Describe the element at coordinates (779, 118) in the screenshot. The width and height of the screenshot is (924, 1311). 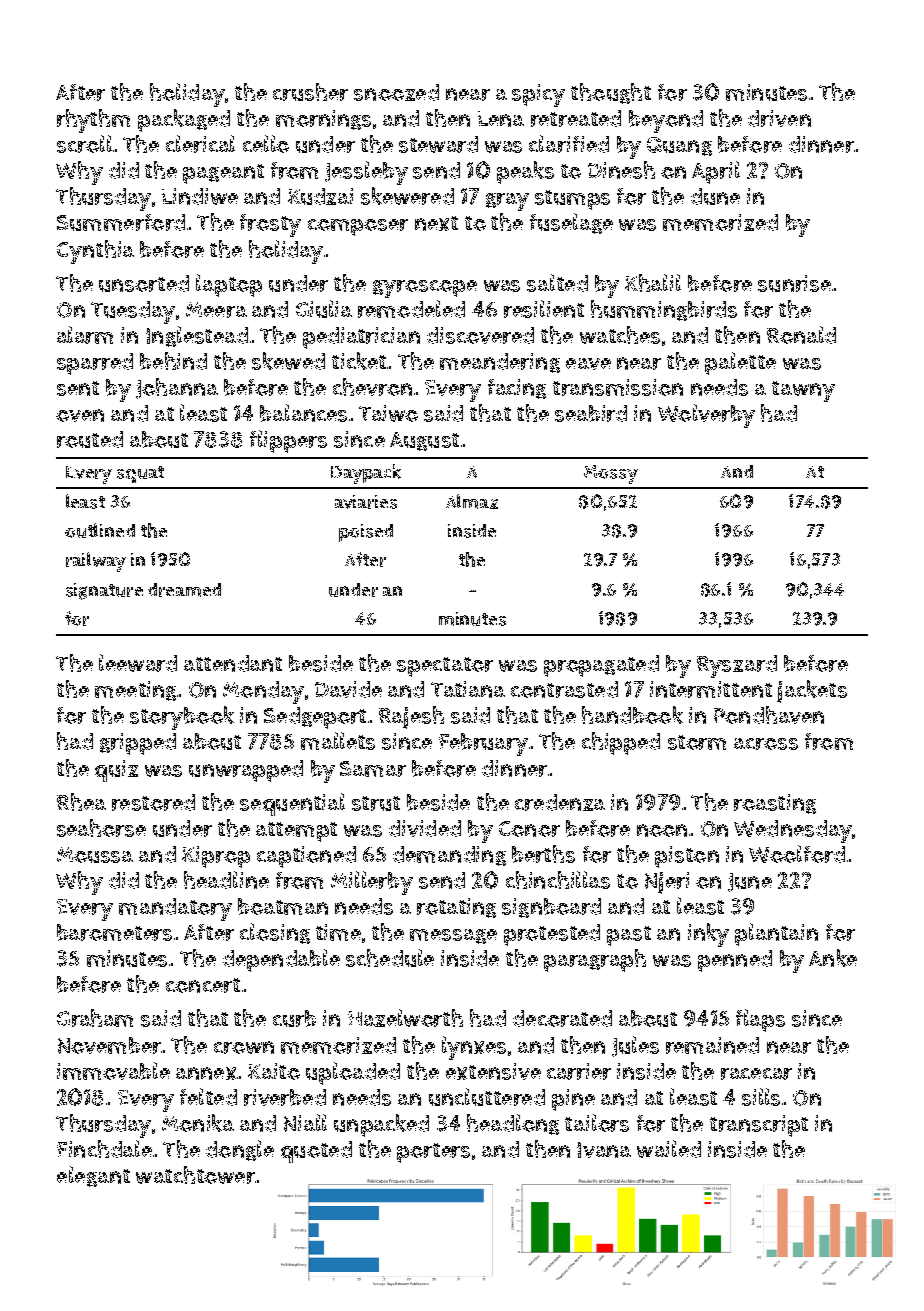
I see `driven` at that location.
